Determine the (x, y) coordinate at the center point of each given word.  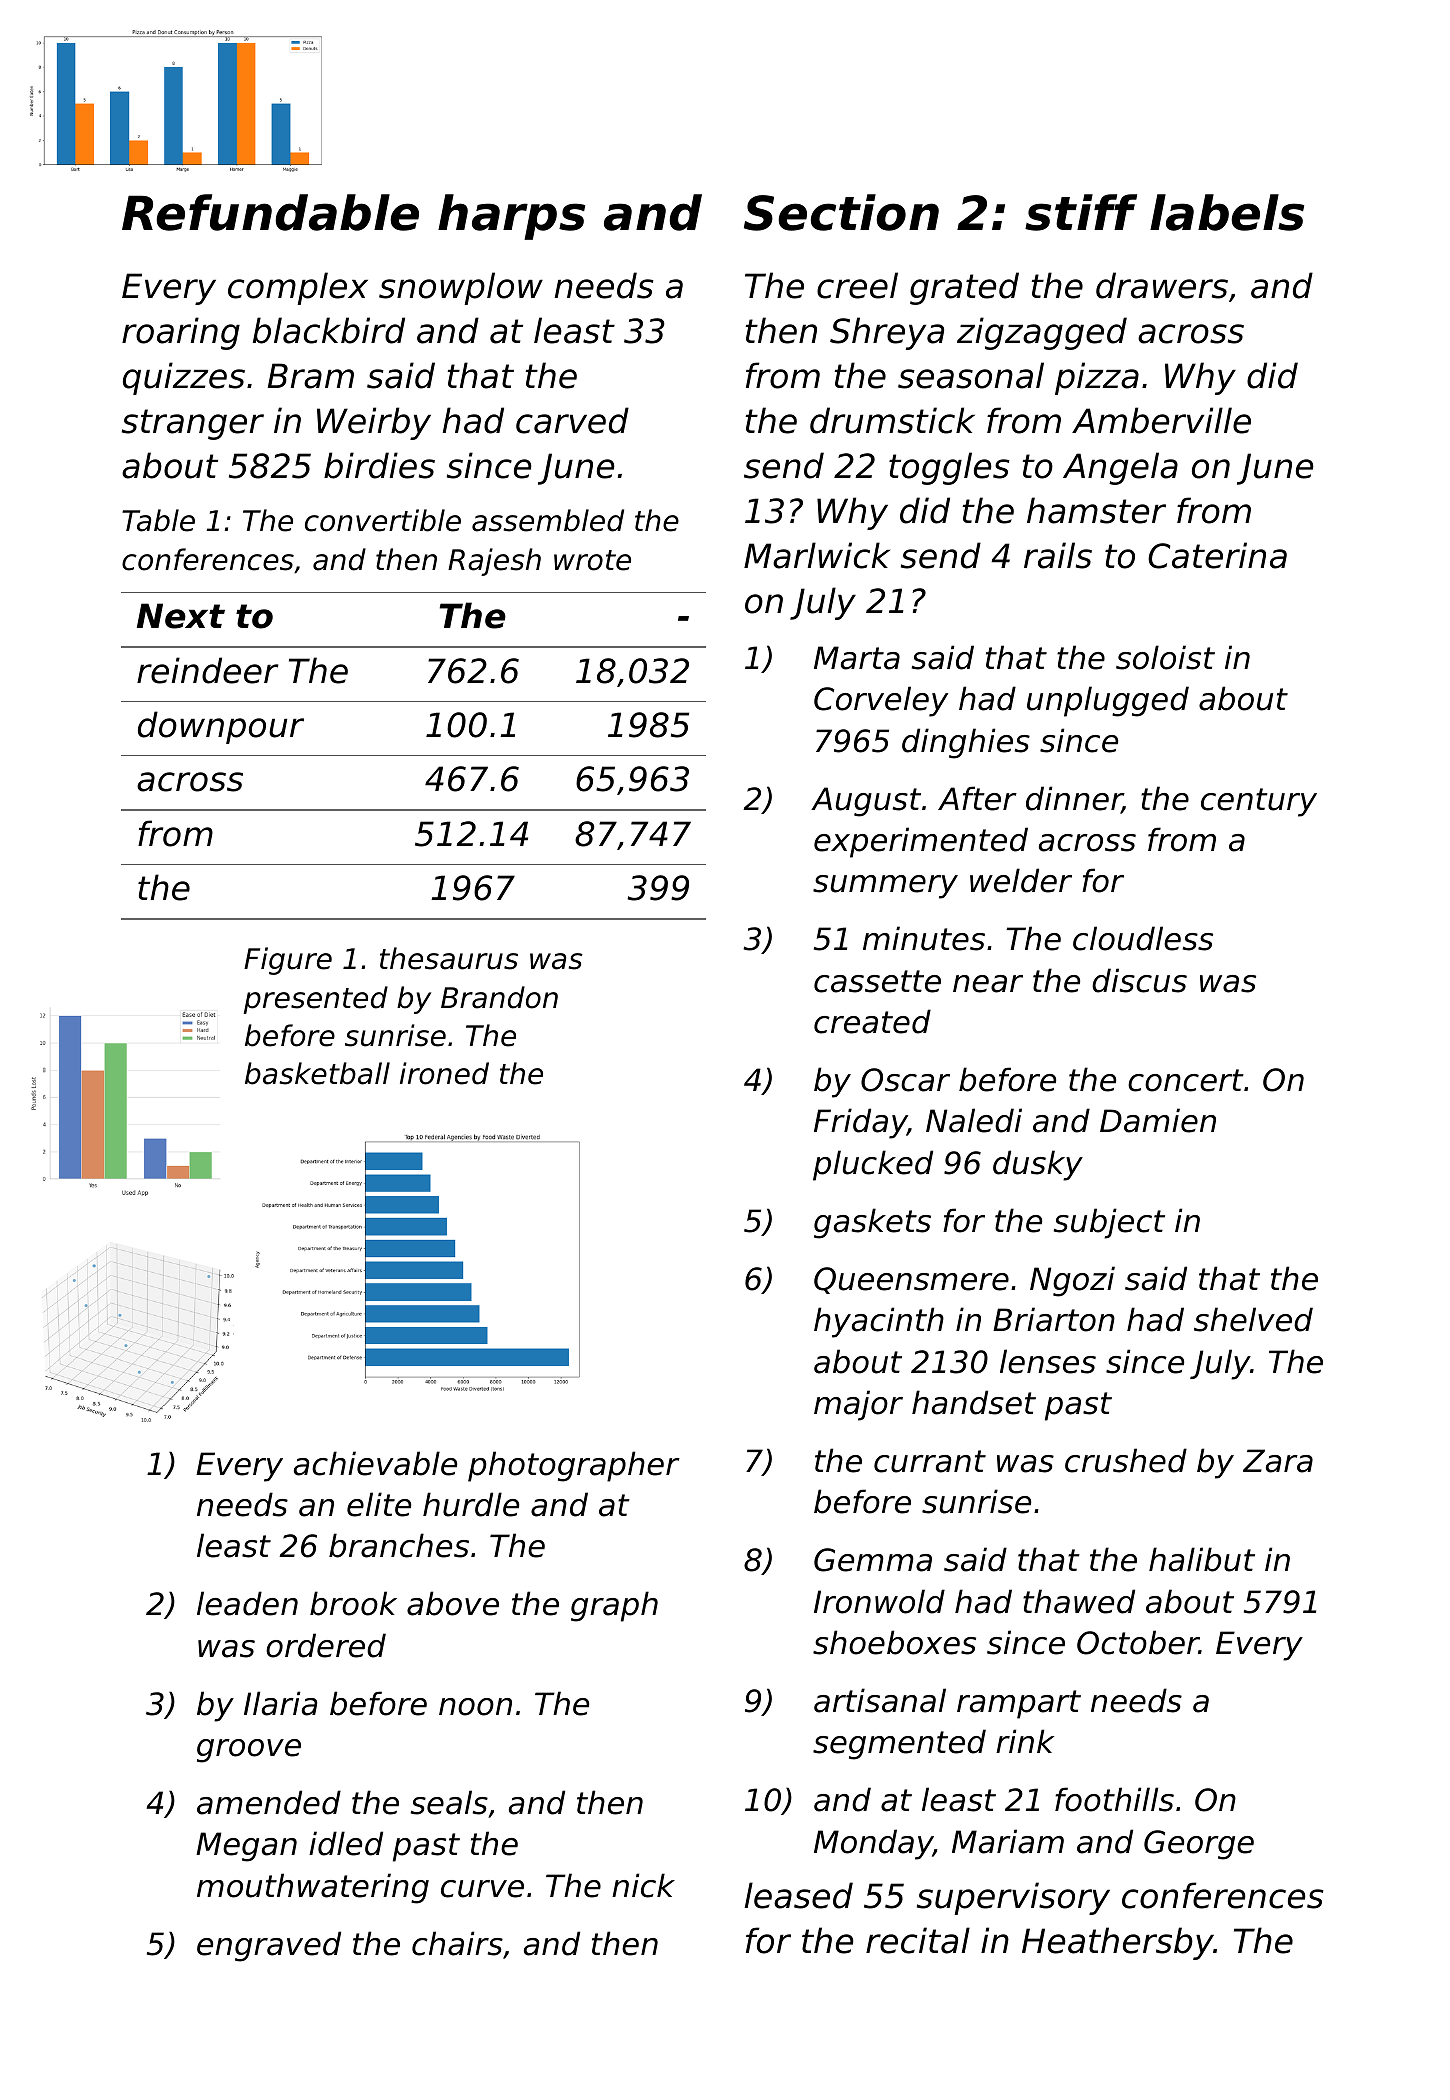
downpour (221, 727)
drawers (1162, 285)
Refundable (270, 212)
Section (841, 212)
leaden (247, 1603)
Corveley (881, 701)
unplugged (1108, 701)
